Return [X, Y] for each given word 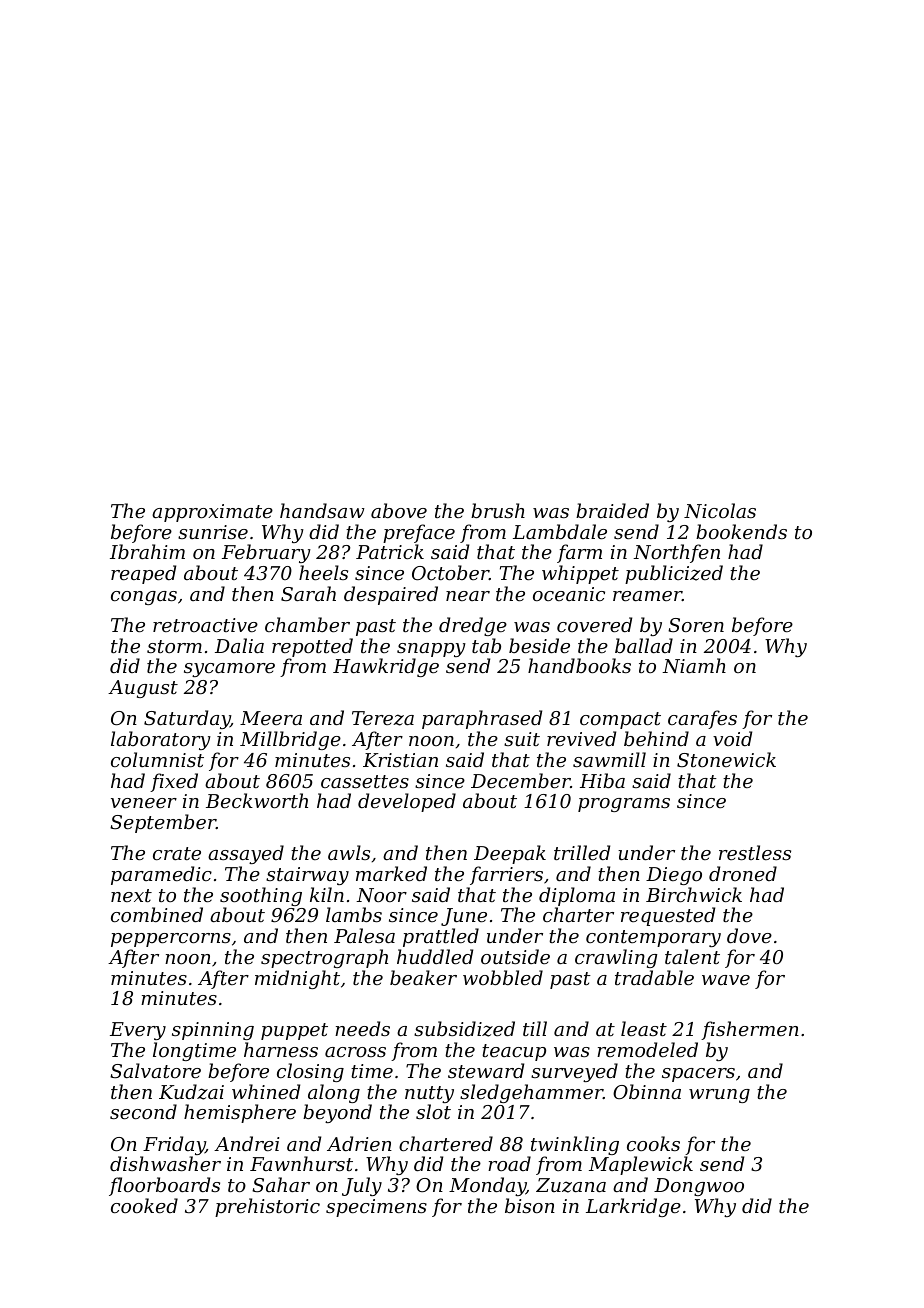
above [399, 510]
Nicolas [720, 510]
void [732, 738]
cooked [144, 1205]
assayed [246, 854]
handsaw [322, 510]
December [520, 780]
